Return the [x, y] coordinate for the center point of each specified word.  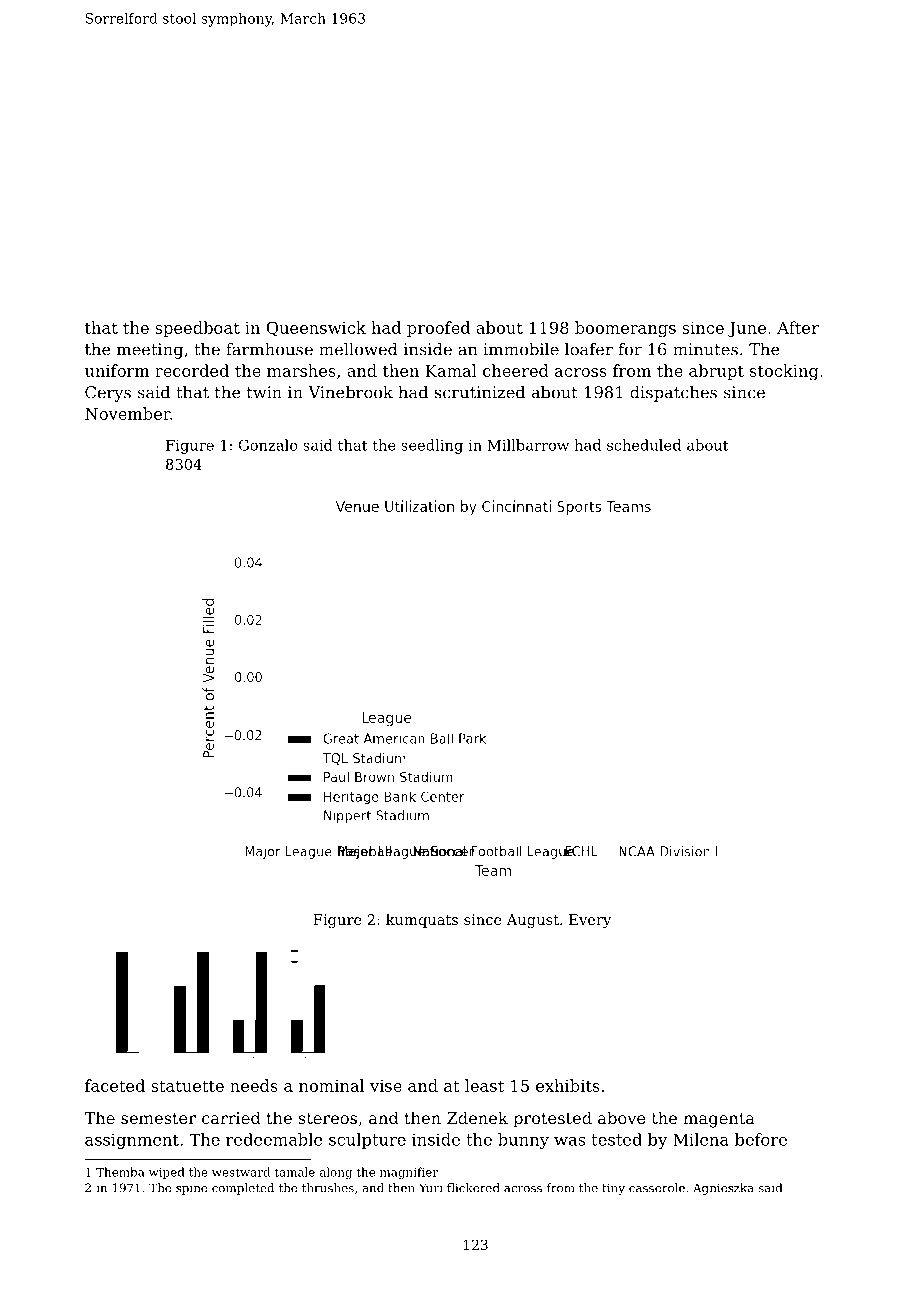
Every [590, 921]
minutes [705, 349]
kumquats [422, 921]
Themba [120, 1172]
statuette [187, 1086]
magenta [719, 1120]
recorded [192, 370]
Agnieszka [723, 1189]
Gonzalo [268, 445]
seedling [432, 446]
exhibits [568, 1085]
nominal [331, 1085]
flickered [473, 1188]
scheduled [644, 445]
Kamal [451, 370]
